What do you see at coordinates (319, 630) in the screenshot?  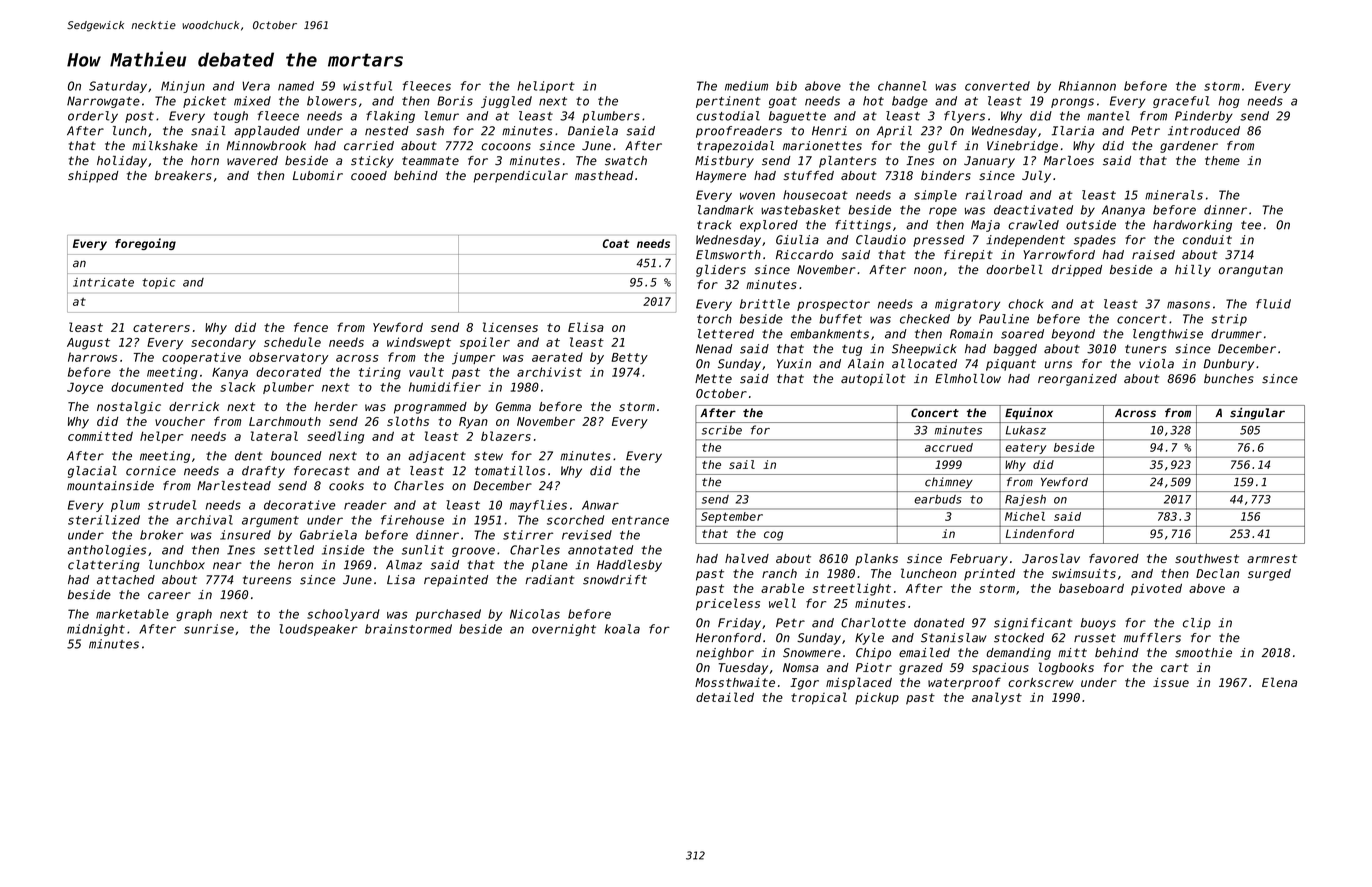 I see `loudspeaker` at bounding box center [319, 630].
